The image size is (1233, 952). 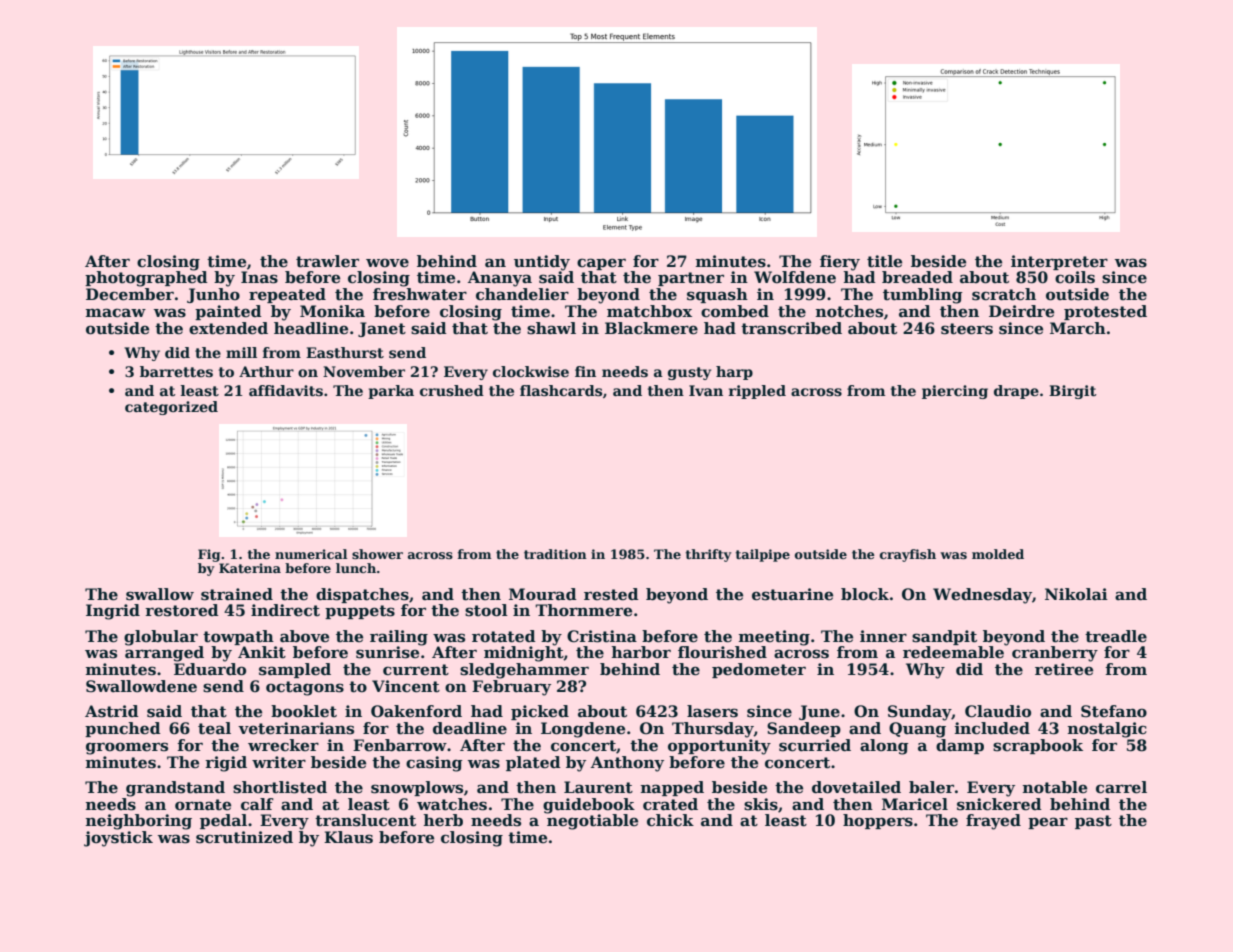 I want to click on guidebook, so click(x=589, y=806).
